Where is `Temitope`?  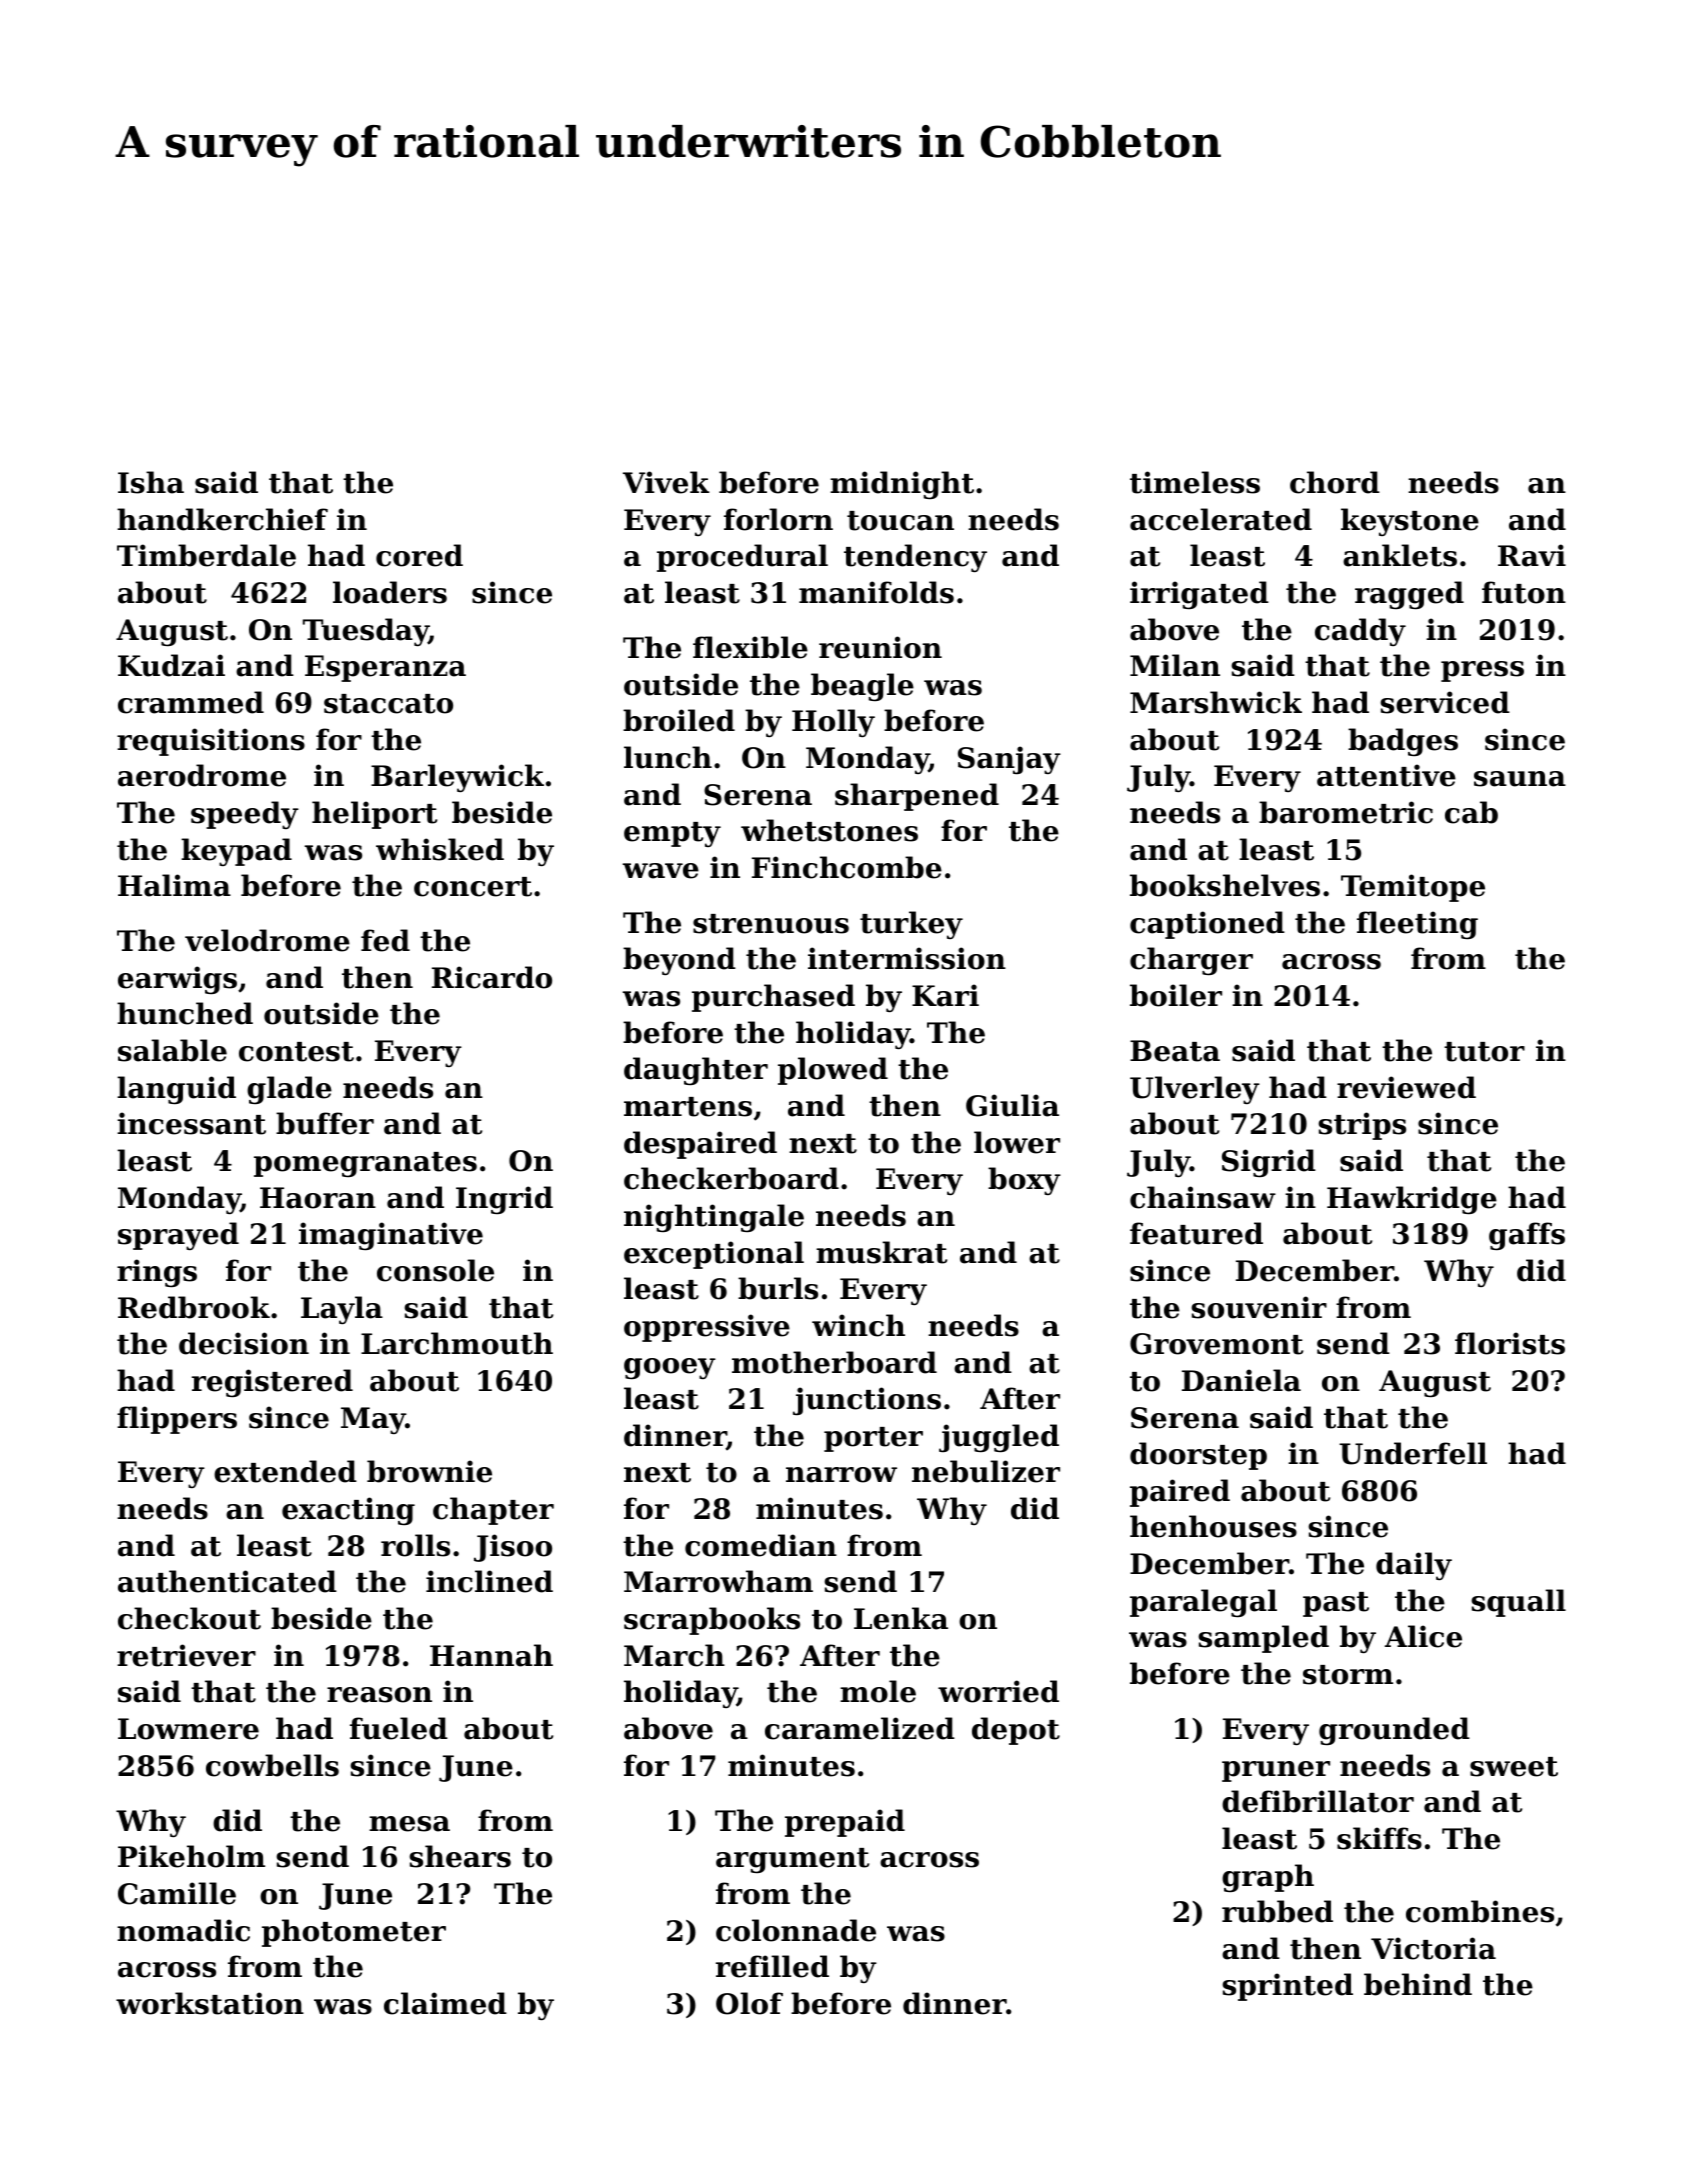 Temitope is located at coordinates (1413, 888).
